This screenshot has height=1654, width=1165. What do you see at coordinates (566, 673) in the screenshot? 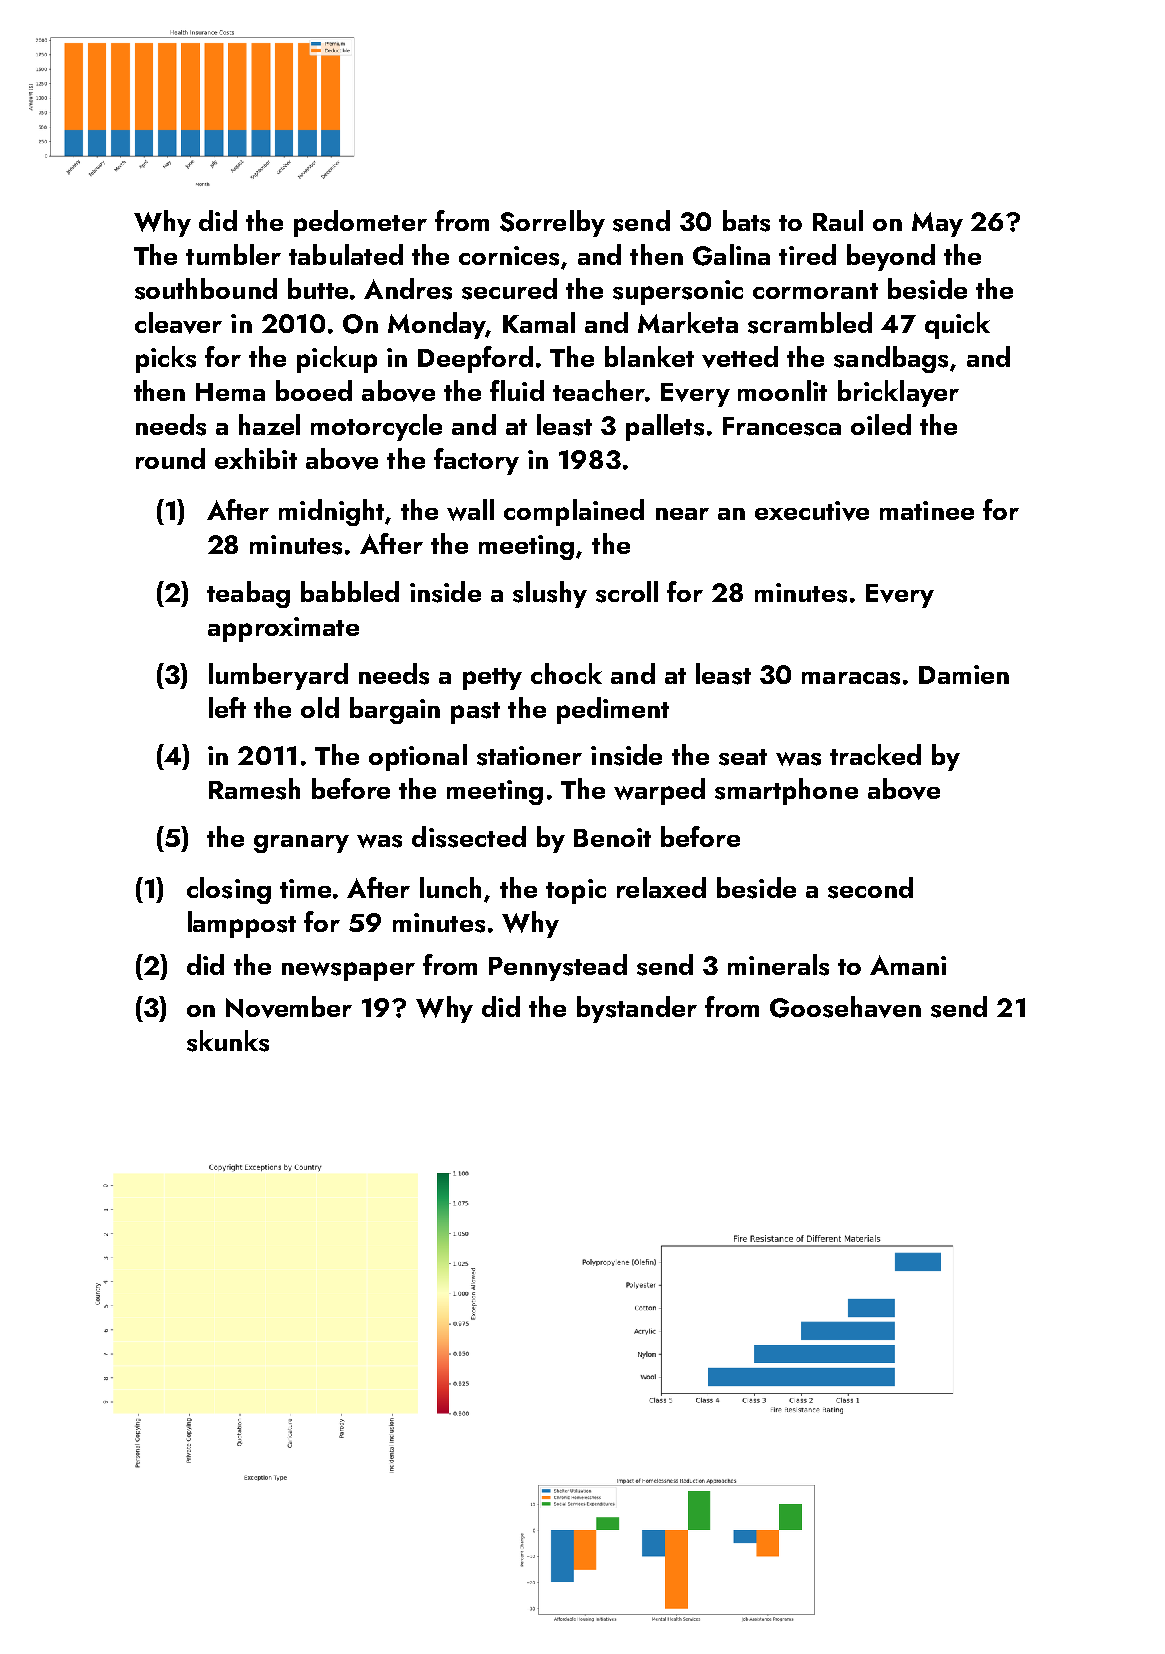
I see `chock` at bounding box center [566, 673].
